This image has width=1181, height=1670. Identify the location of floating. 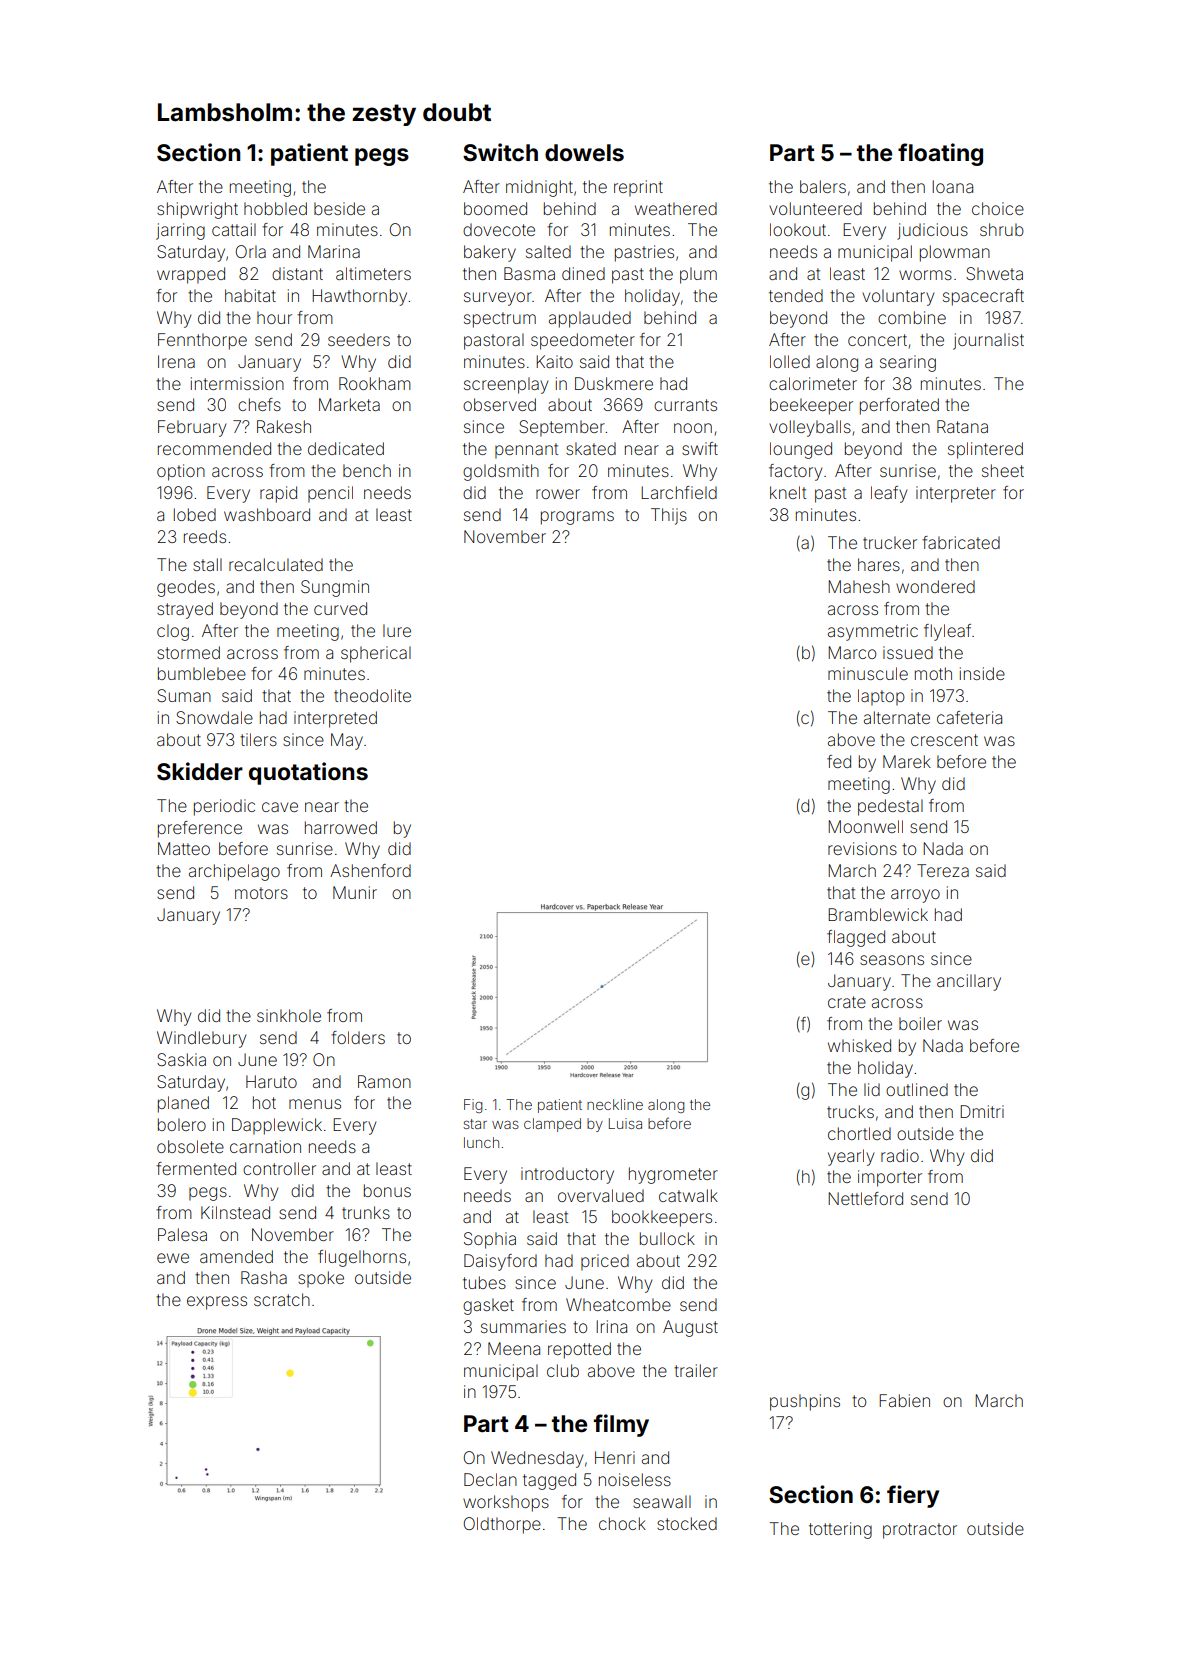
(940, 154).
